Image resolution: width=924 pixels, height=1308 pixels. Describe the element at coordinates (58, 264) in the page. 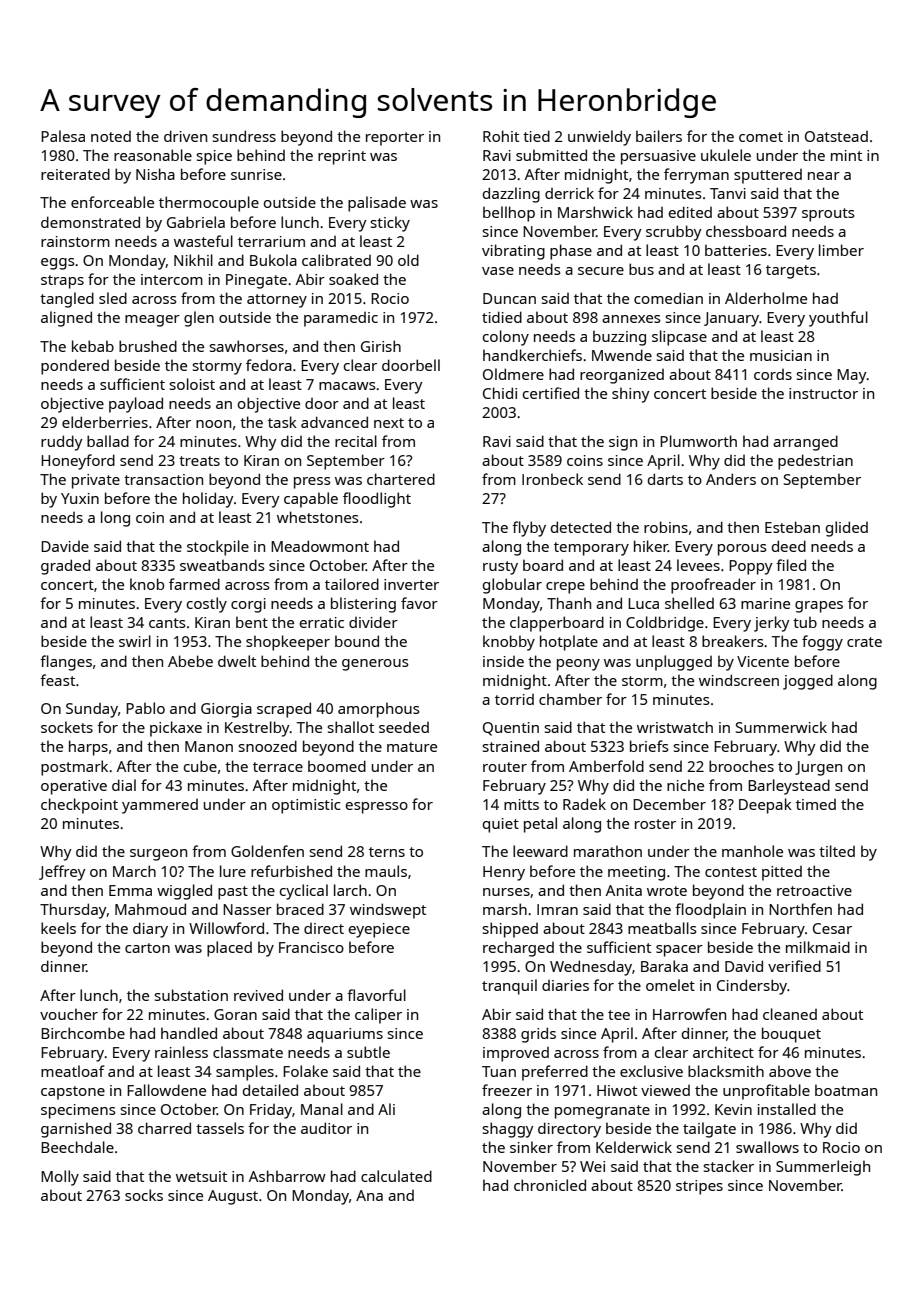

I see `eggs` at that location.
